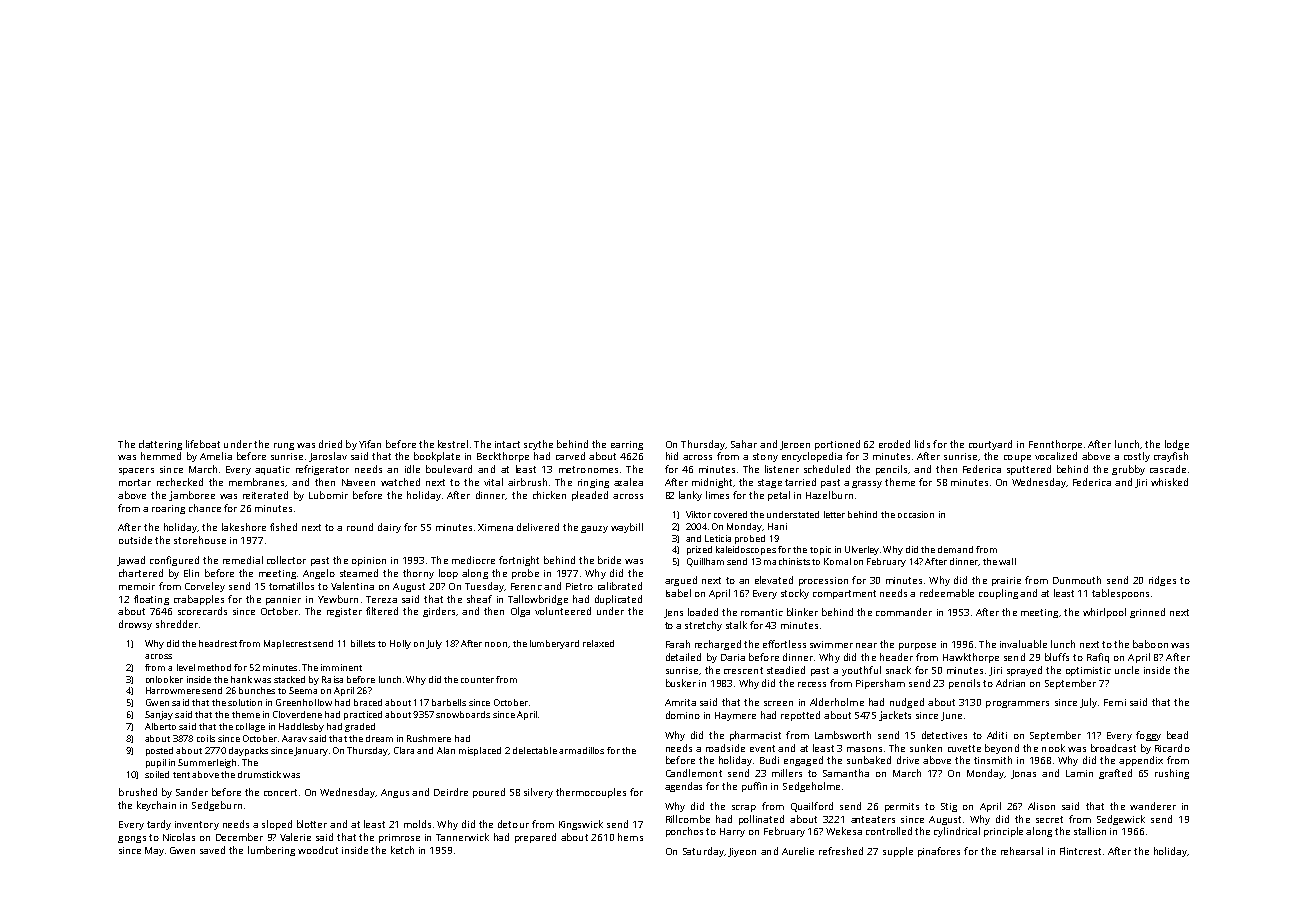 Image resolution: width=1308 pixels, height=924 pixels. What do you see at coordinates (627, 445) in the page?
I see `earring` at bounding box center [627, 445].
